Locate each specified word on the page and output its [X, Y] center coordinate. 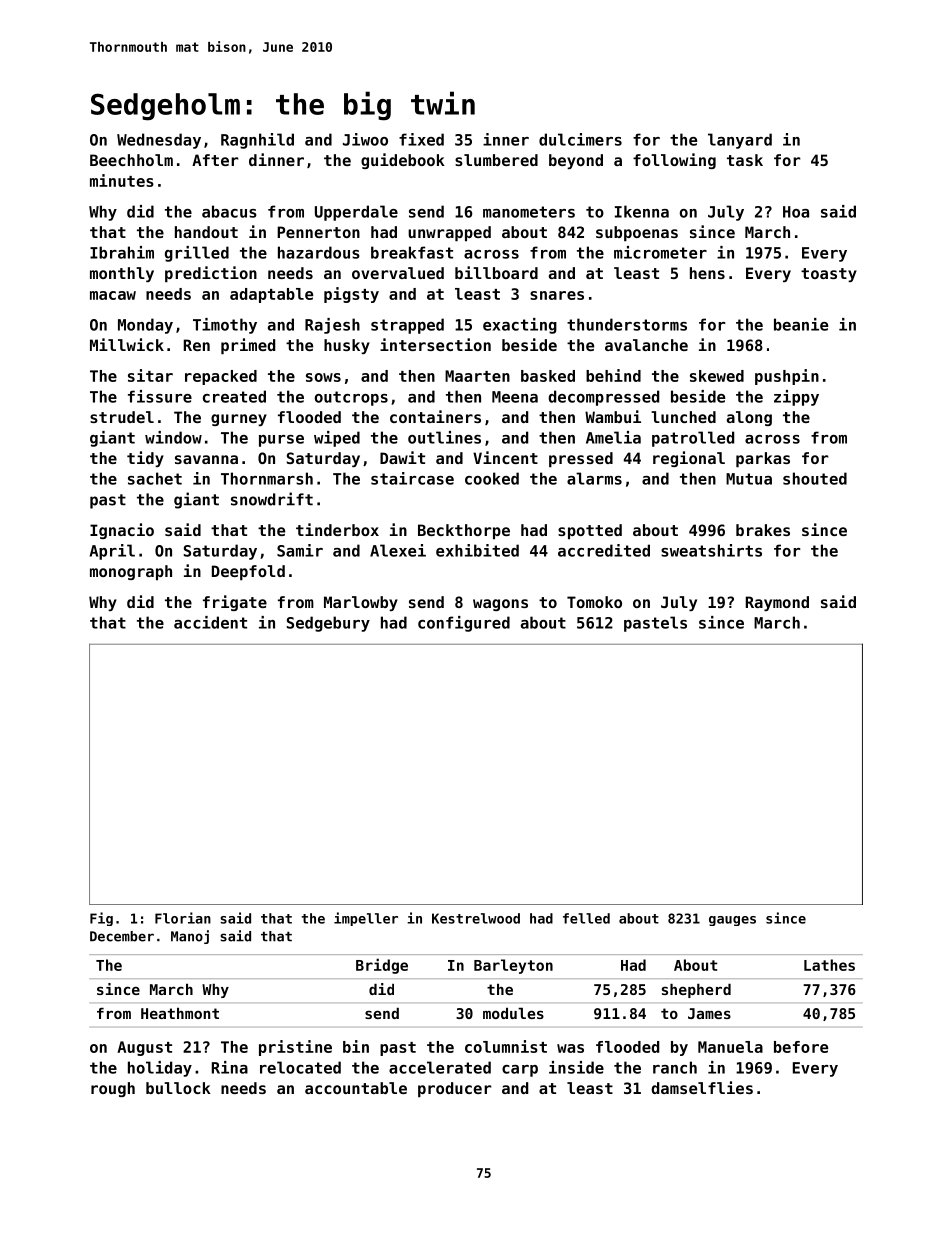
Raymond [777, 603]
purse [281, 441]
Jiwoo [365, 139]
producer [455, 1089]
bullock [178, 1088]
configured [464, 624]
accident [210, 622]
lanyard [740, 141]
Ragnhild [257, 141]
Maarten [477, 376]
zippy [796, 398]
